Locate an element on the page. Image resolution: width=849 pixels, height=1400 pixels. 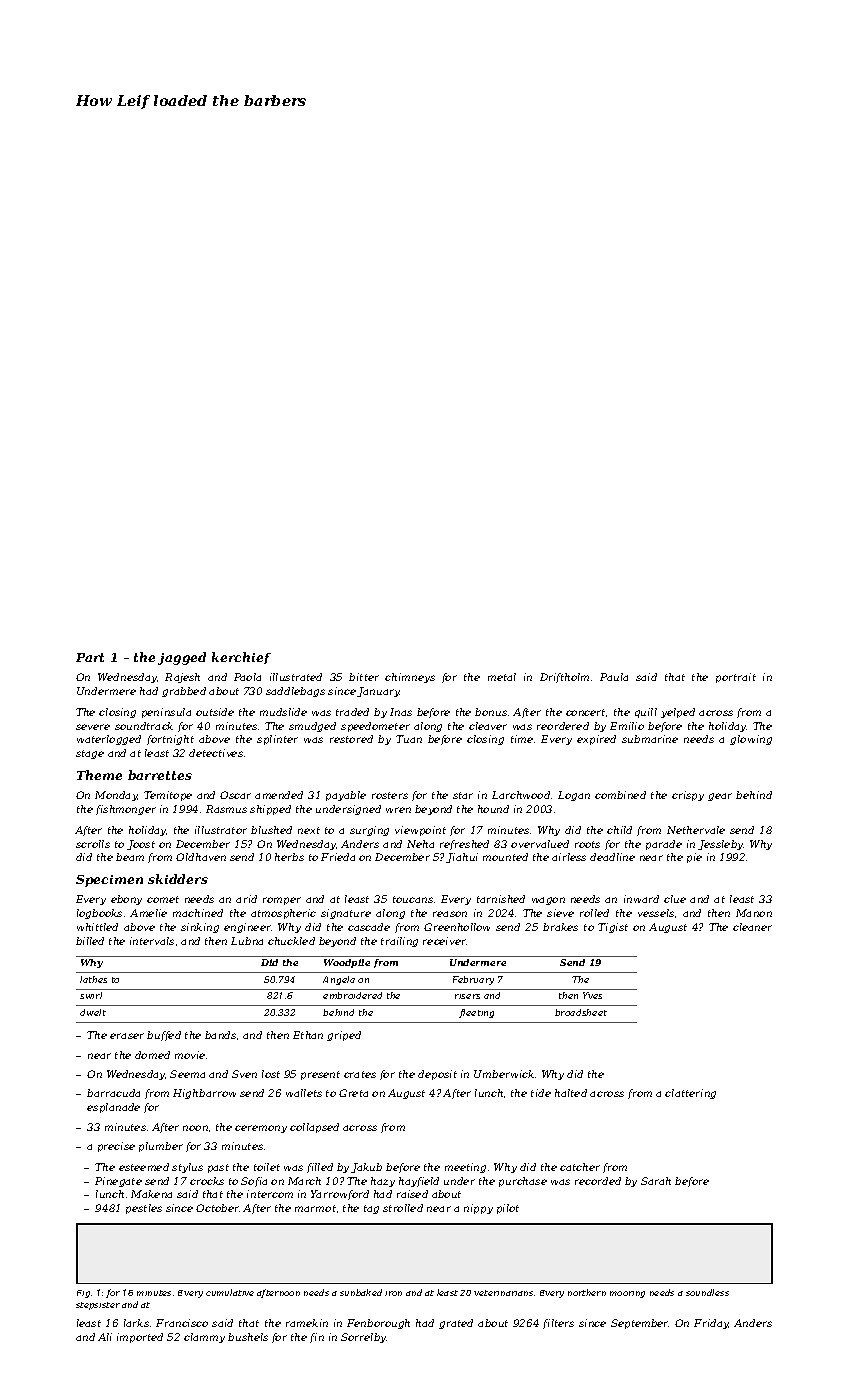
gear is located at coordinates (720, 797).
